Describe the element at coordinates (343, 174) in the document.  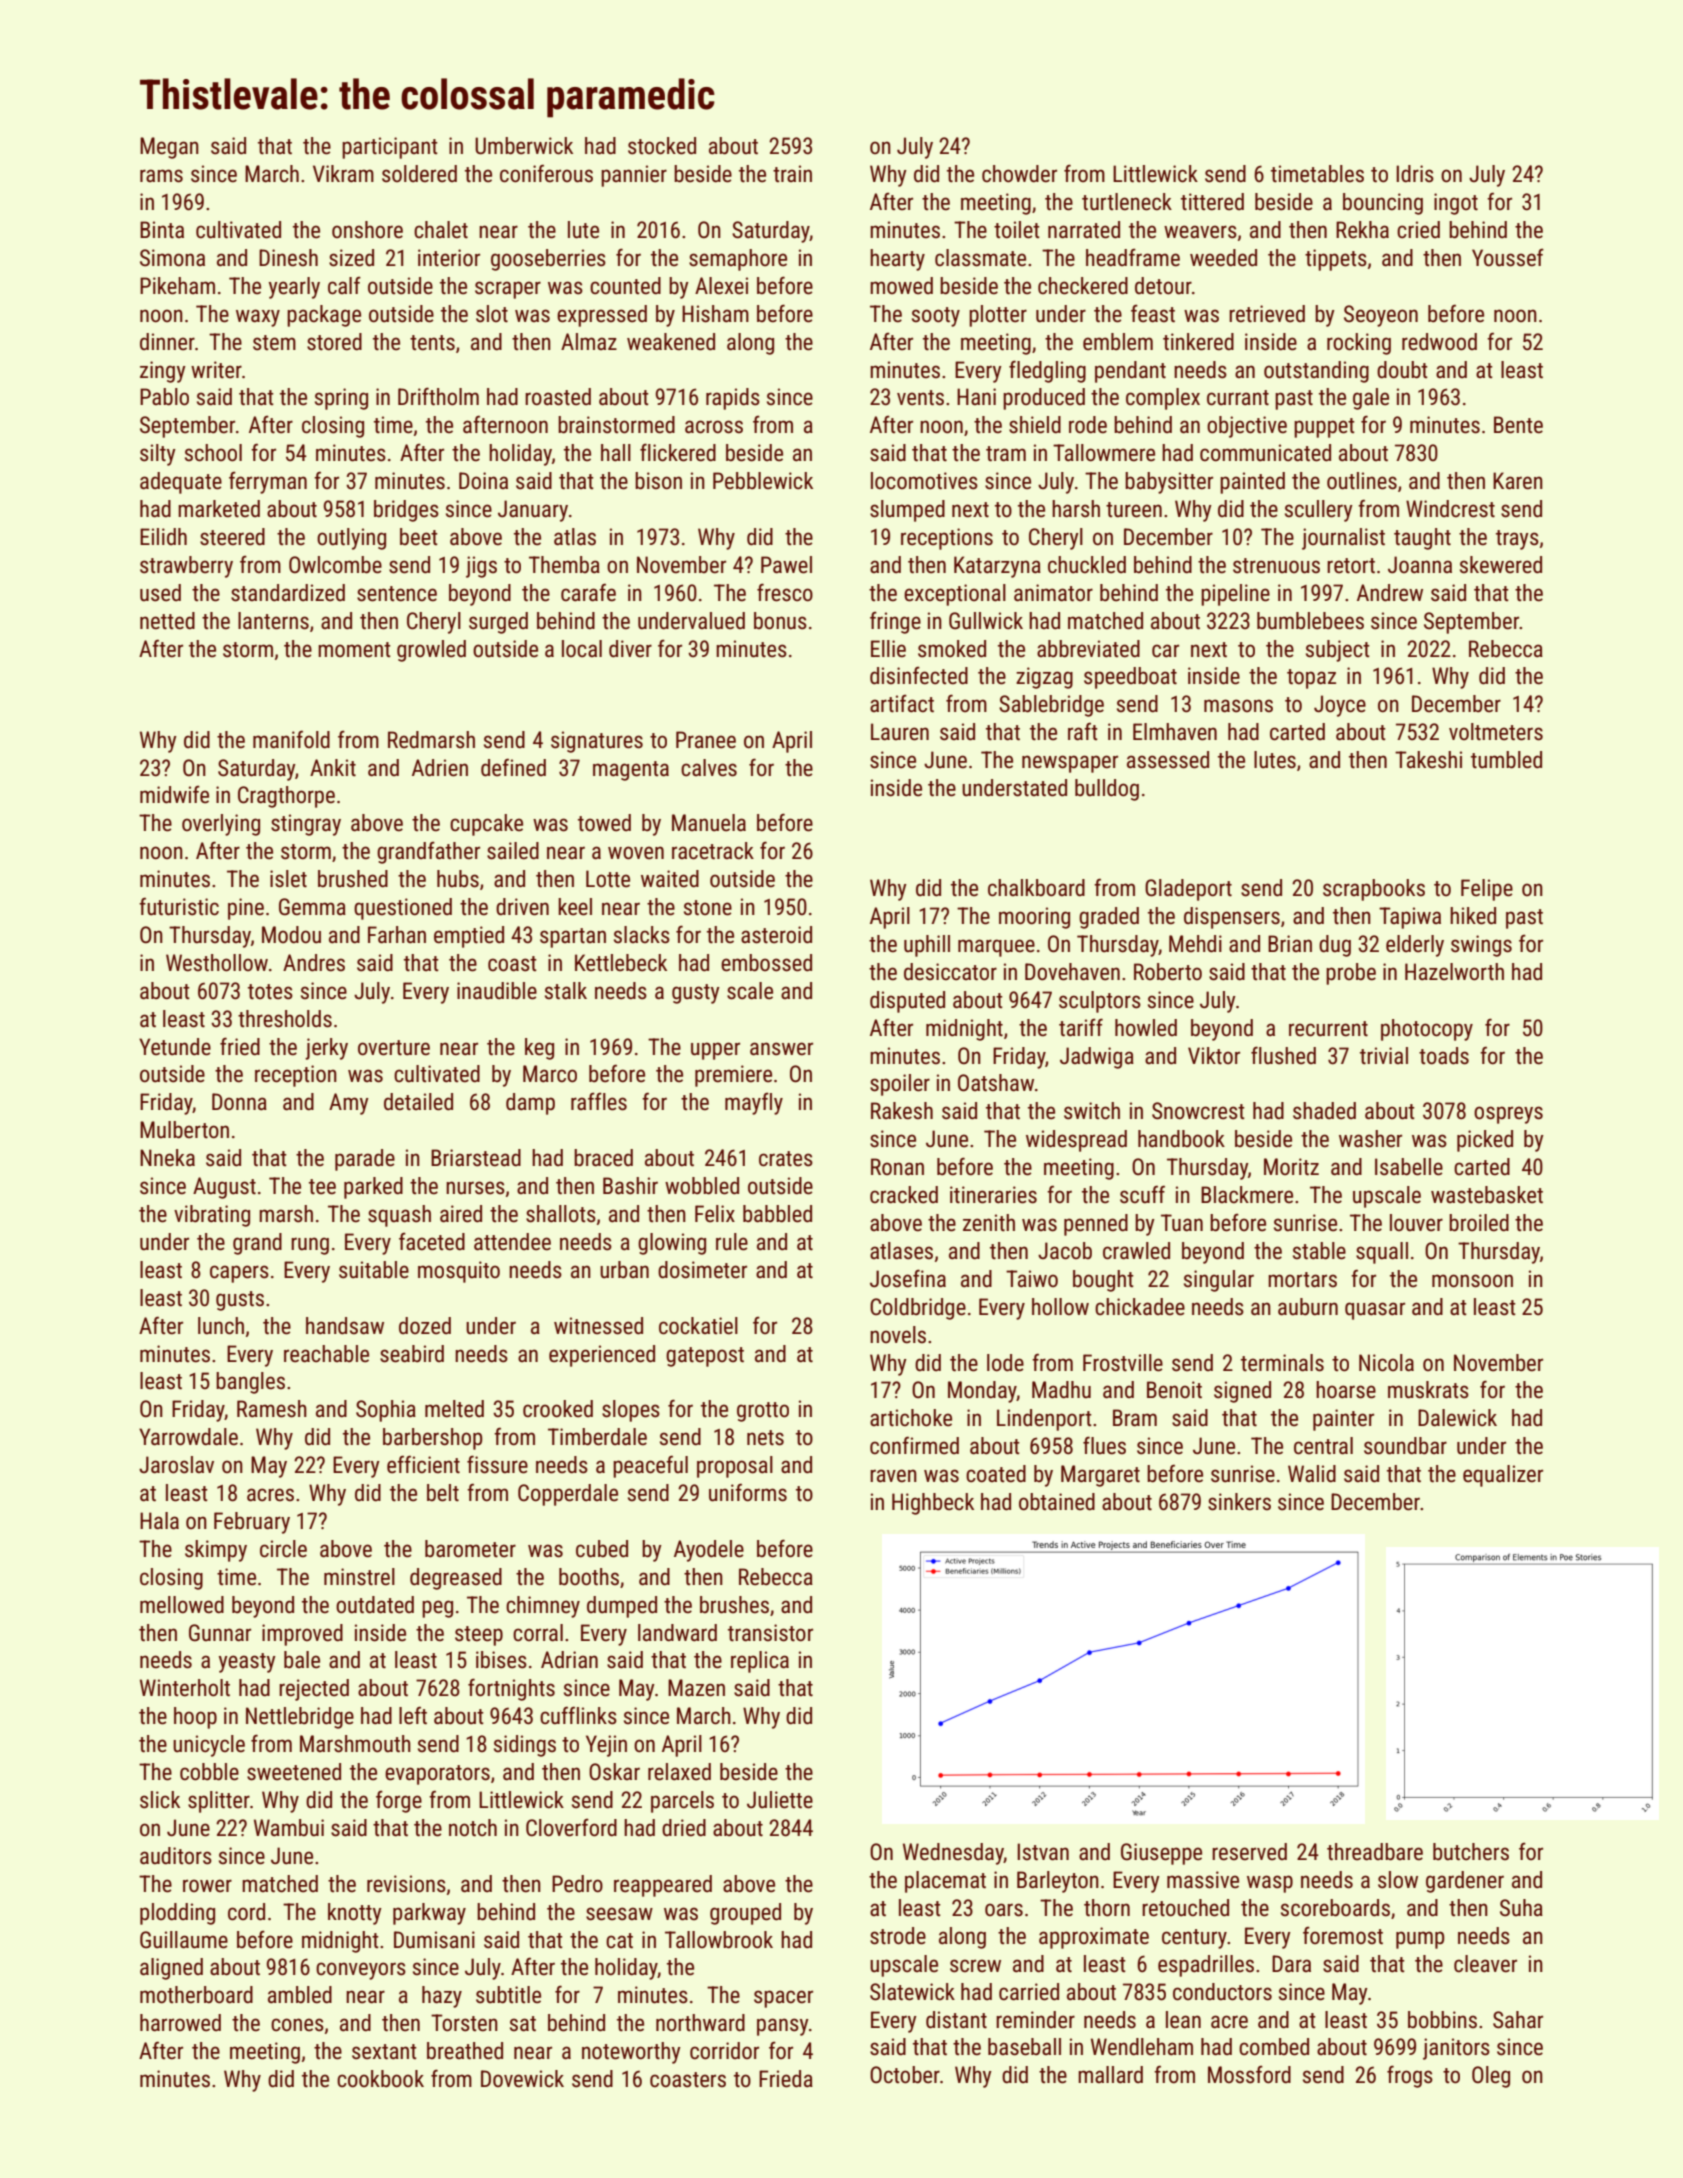
I see `Vikram` at that location.
